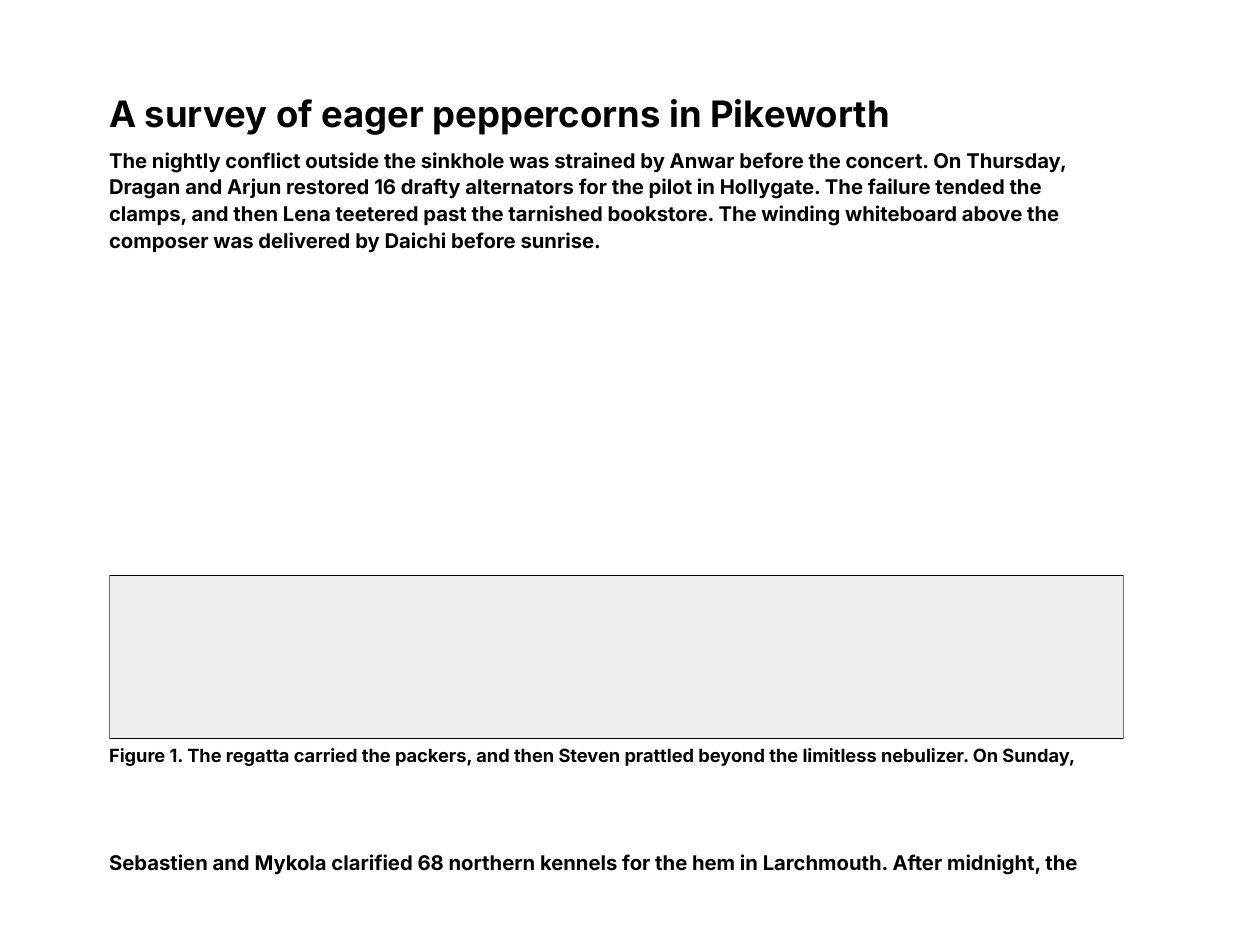  Describe the element at coordinates (659, 757) in the screenshot. I see `prattled` at that location.
